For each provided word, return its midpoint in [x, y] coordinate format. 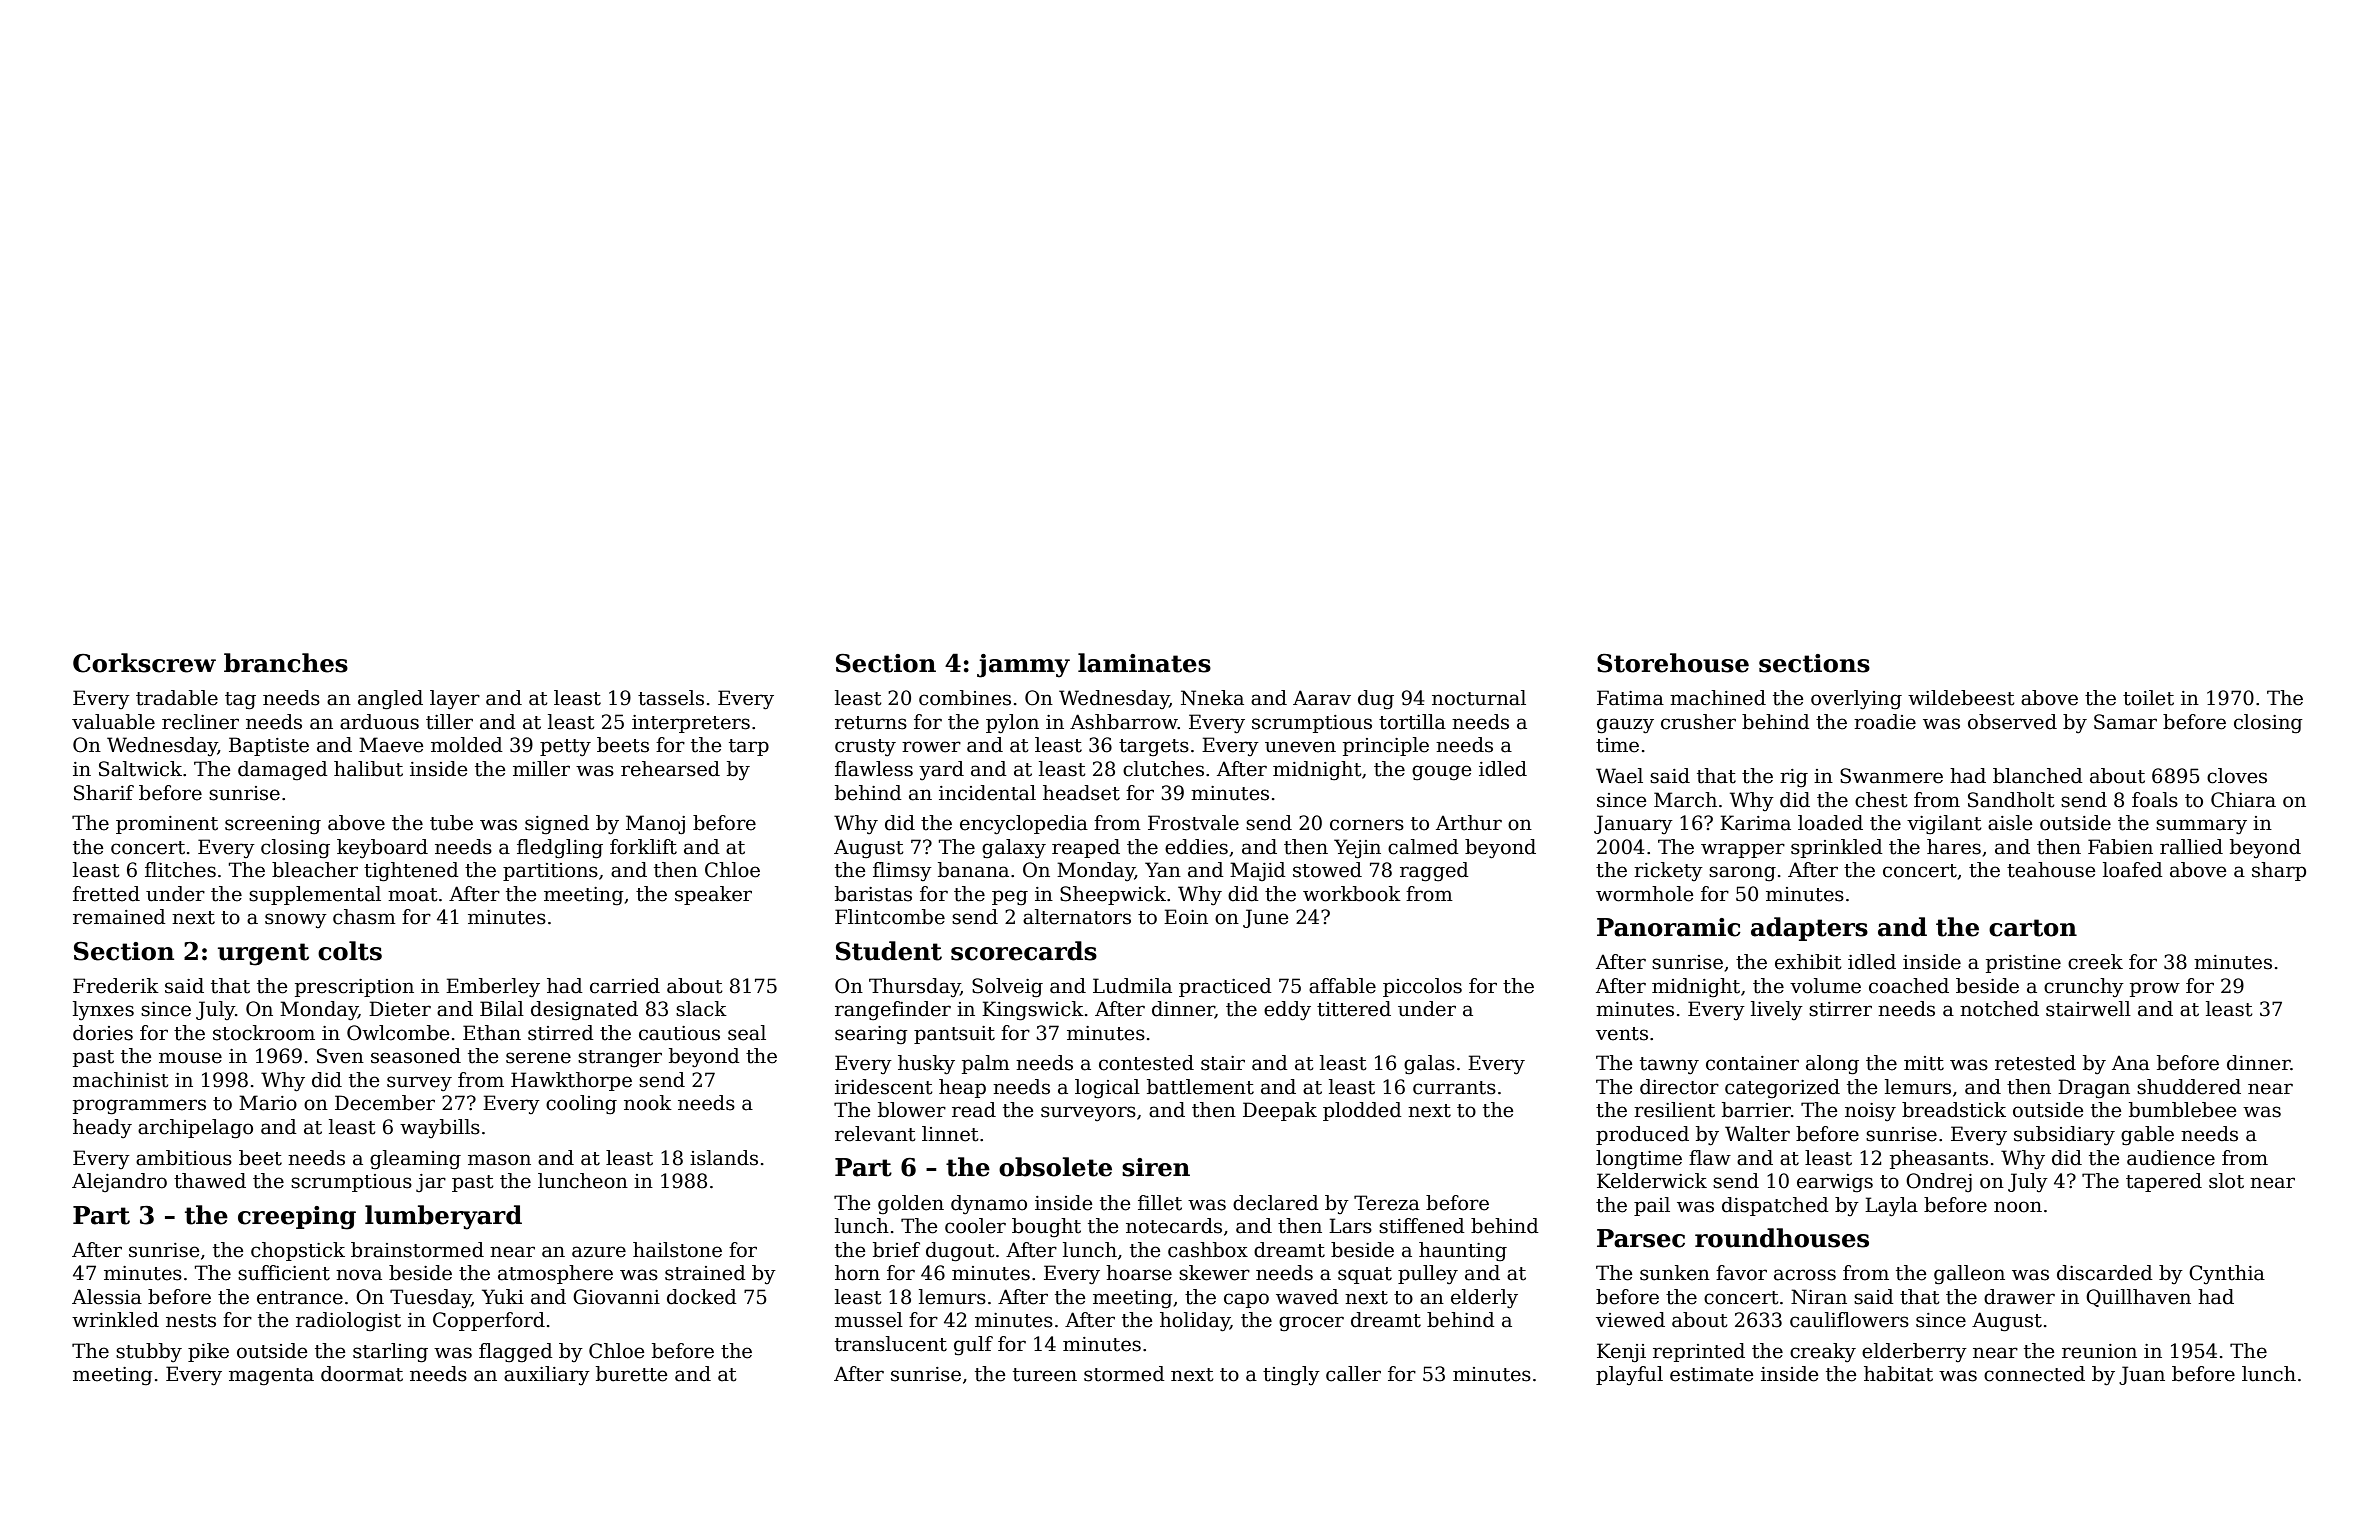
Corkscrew [144, 663]
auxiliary [547, 1375]
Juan [2142, 1375]
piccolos [1422, 987]
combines [965, 698]
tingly [1291, 1376]
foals [2155, 800]
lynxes [103, 1010]
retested [2035, 1063]
